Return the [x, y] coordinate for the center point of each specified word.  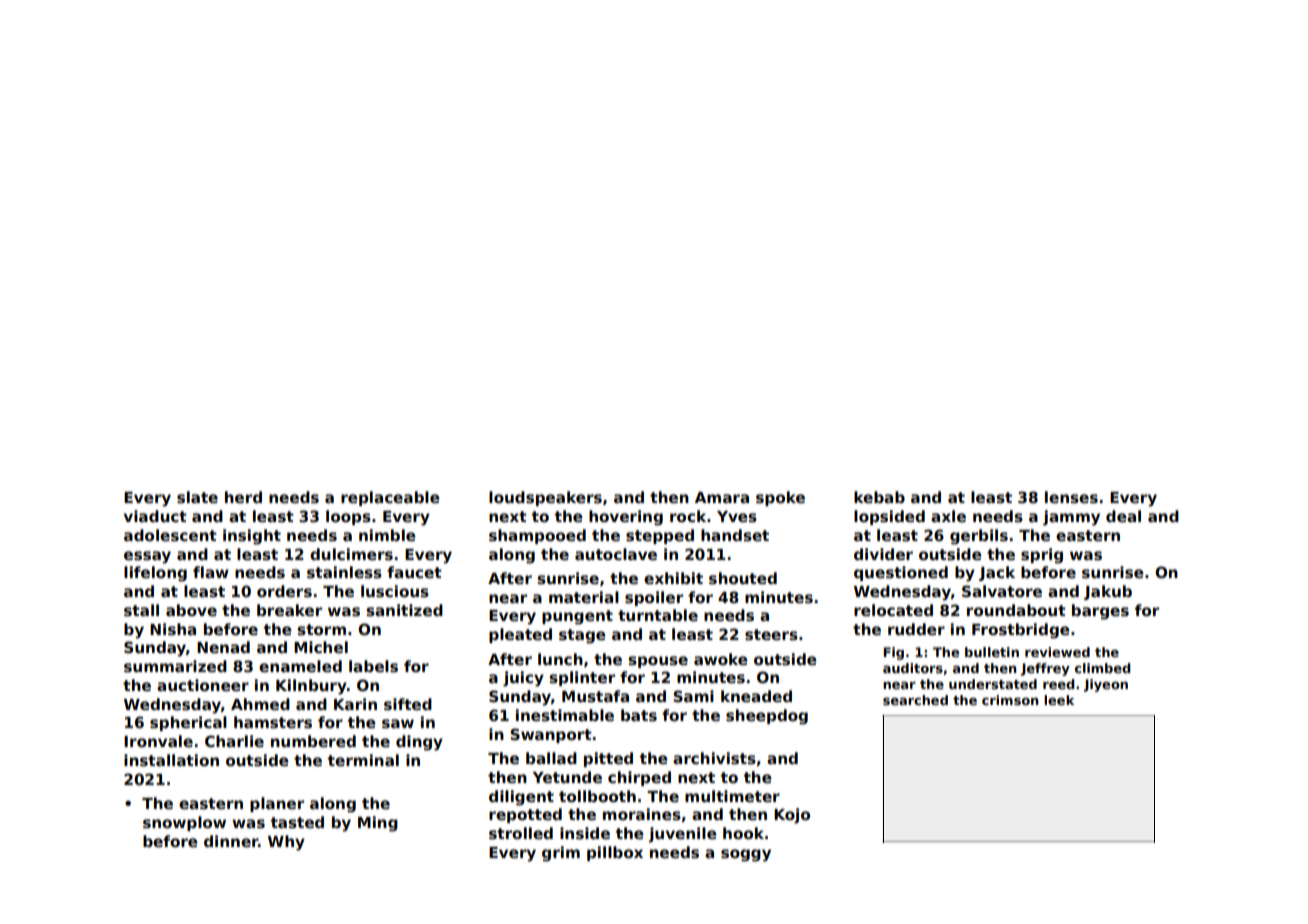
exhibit [673, 578]
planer [277, 804]
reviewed [1057, 652]
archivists [714, 758]
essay [147, 557]
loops [348, 517]
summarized [175, 666]
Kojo [792, 816]
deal [1123, 516]
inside [585, 833]
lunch [560, 659]
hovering [626, 518]
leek [1059, 700]
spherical [188, 723]
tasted [297, 822]
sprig [1042, 556]
